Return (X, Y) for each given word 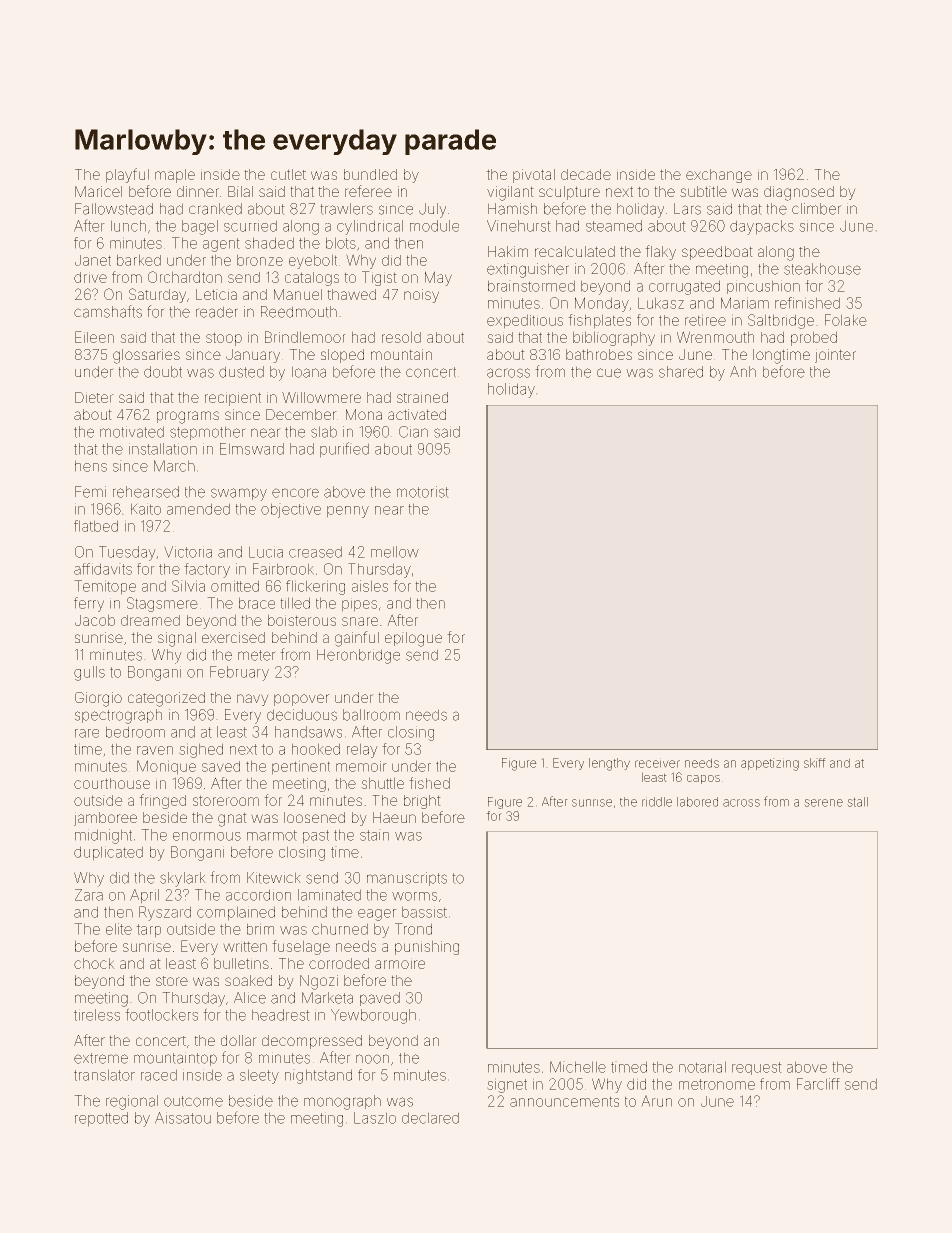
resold (401, 337)
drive (90, 277)
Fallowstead (114, 209)
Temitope (105, 587)
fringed (162, 801)
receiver (657, 763)
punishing (427, 947)
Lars (687, 209)
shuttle (382, 783)
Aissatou (183, 1118)
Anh (743, 371)
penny (348, 512)
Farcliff (818, 1084)
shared (681, 372)
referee (368, 191)
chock (94, 963)
